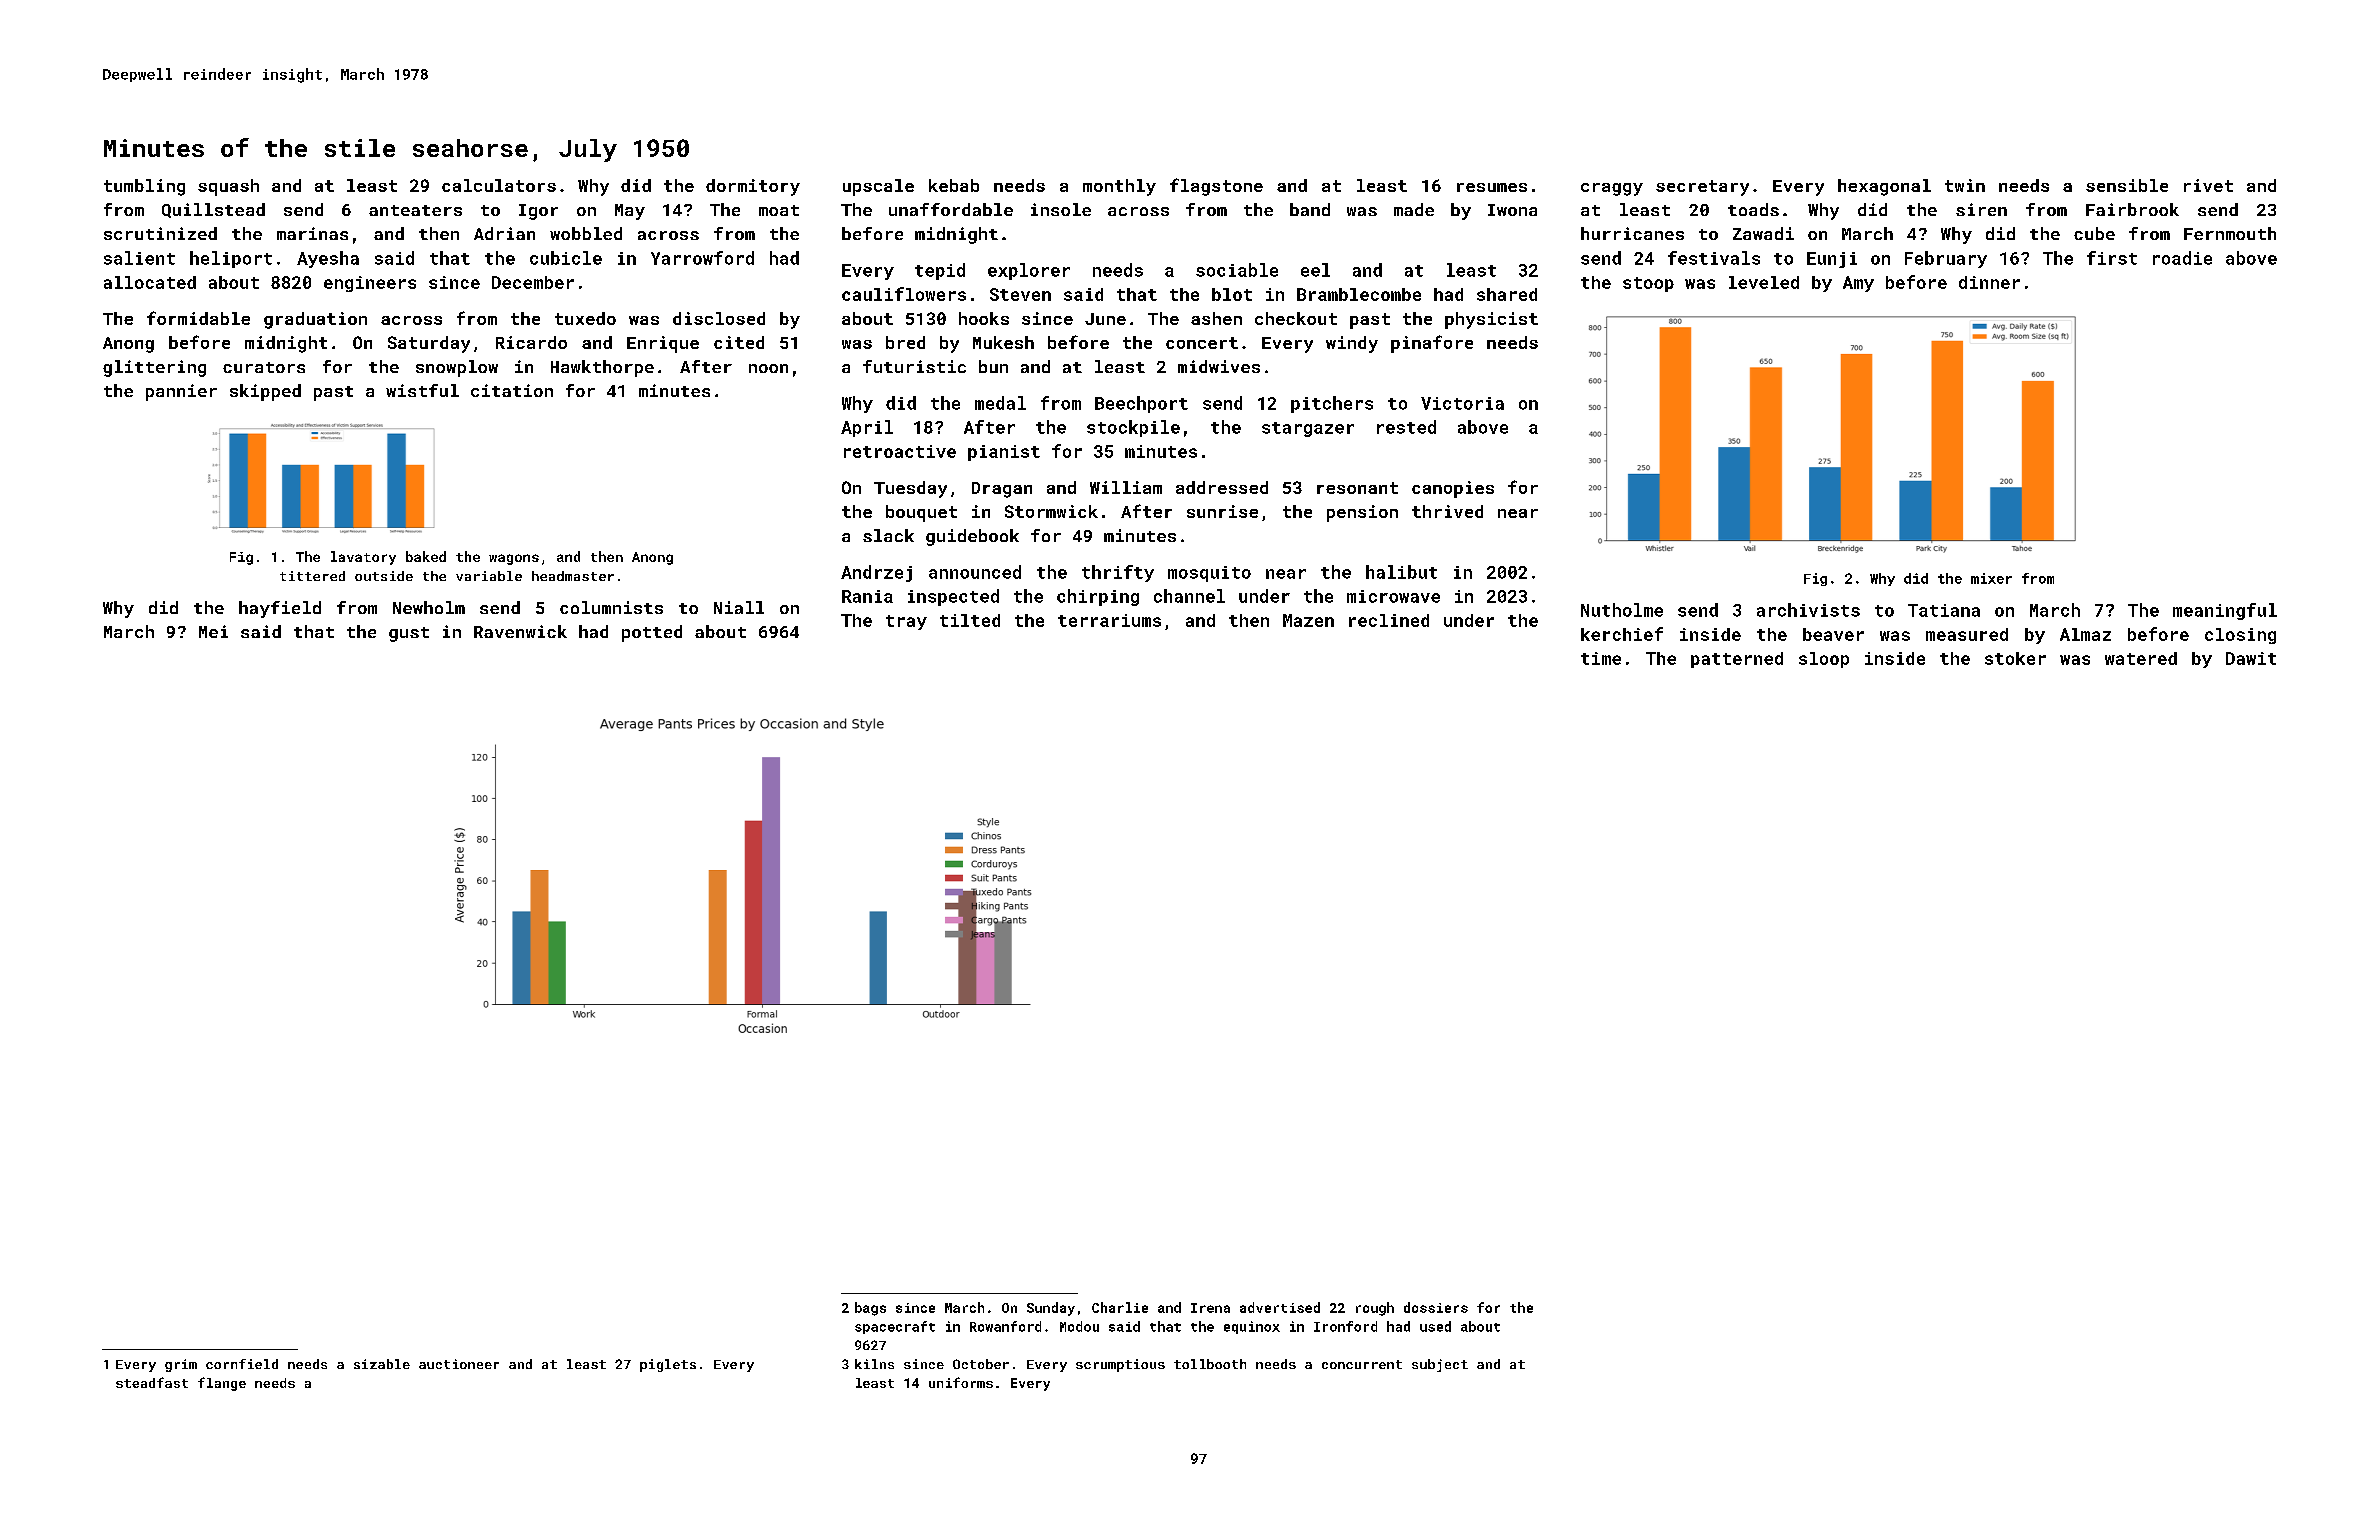  Describe the element at coordinates (1436, 1307) in the screenshot. I see `dossiers` at that location.
